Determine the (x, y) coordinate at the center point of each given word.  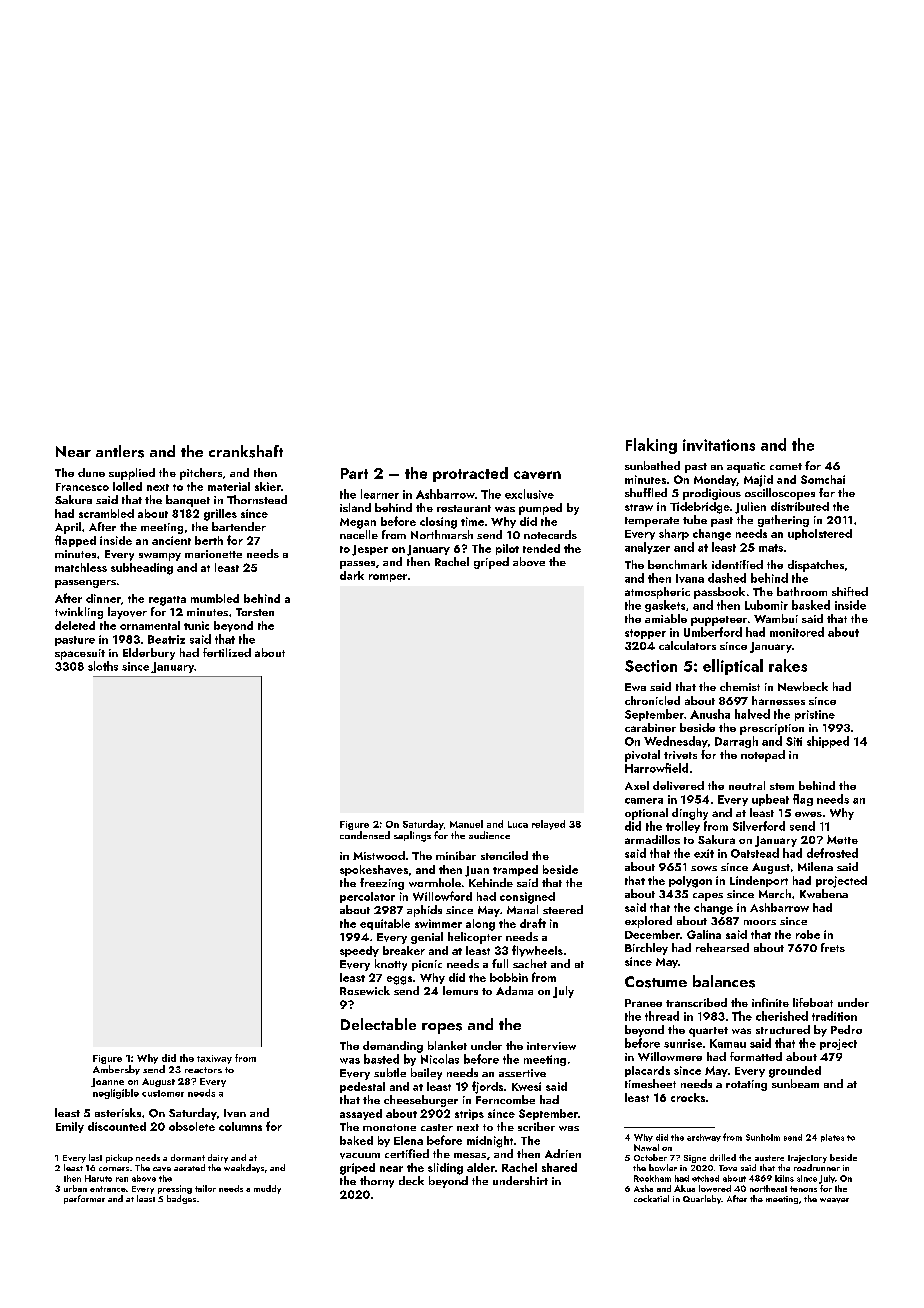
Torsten (255, 612)
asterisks (118, 1112)
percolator (367, 897)
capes (708, 897)
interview (551, 1046)
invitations (719, 445)
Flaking (651, 446)
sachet (530, 963)
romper (388, 578)
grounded (795, 1072)
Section (651, 666)
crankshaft (246, 451)
